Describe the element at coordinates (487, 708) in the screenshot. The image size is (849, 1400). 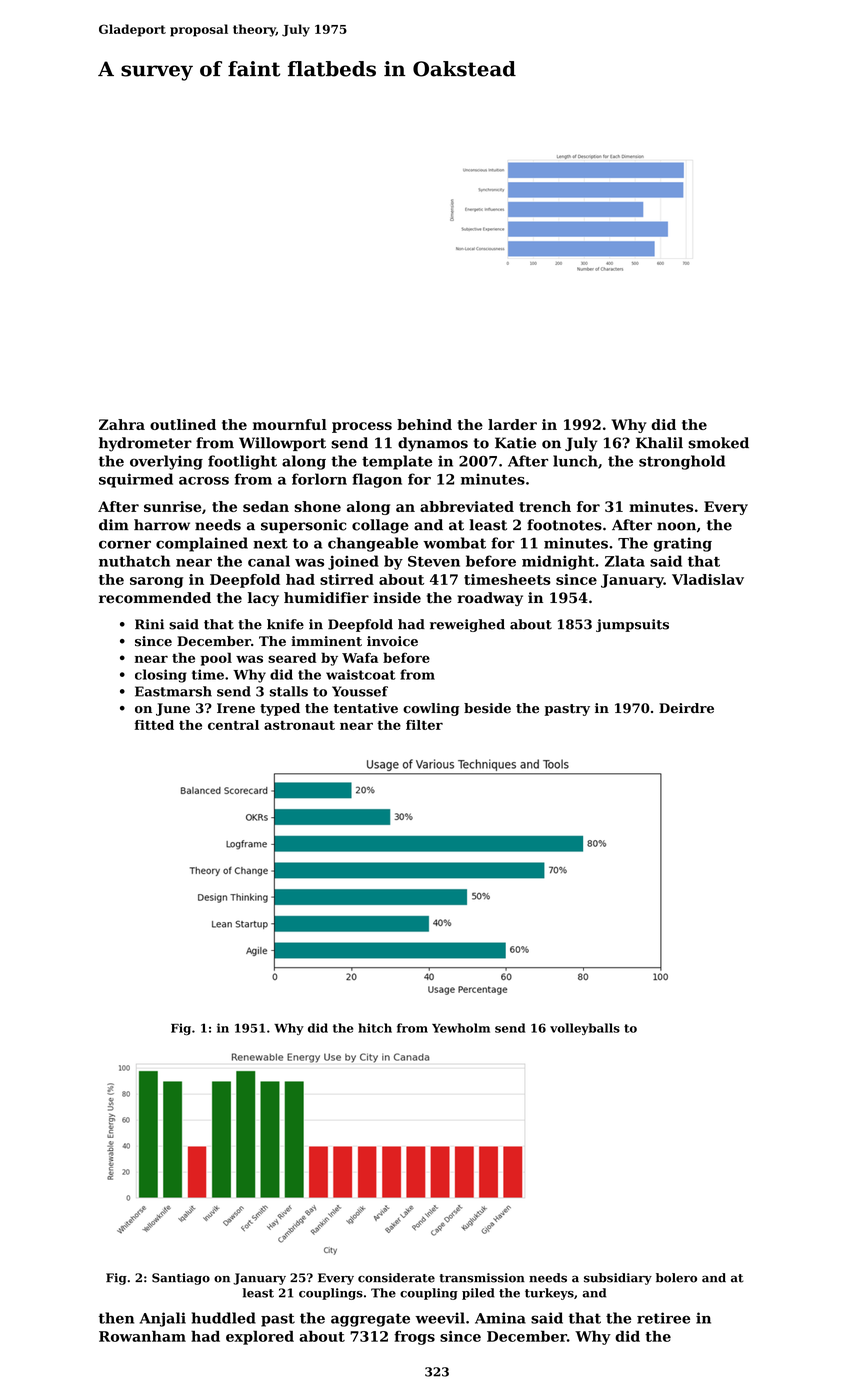
I see `beside` at that location.
